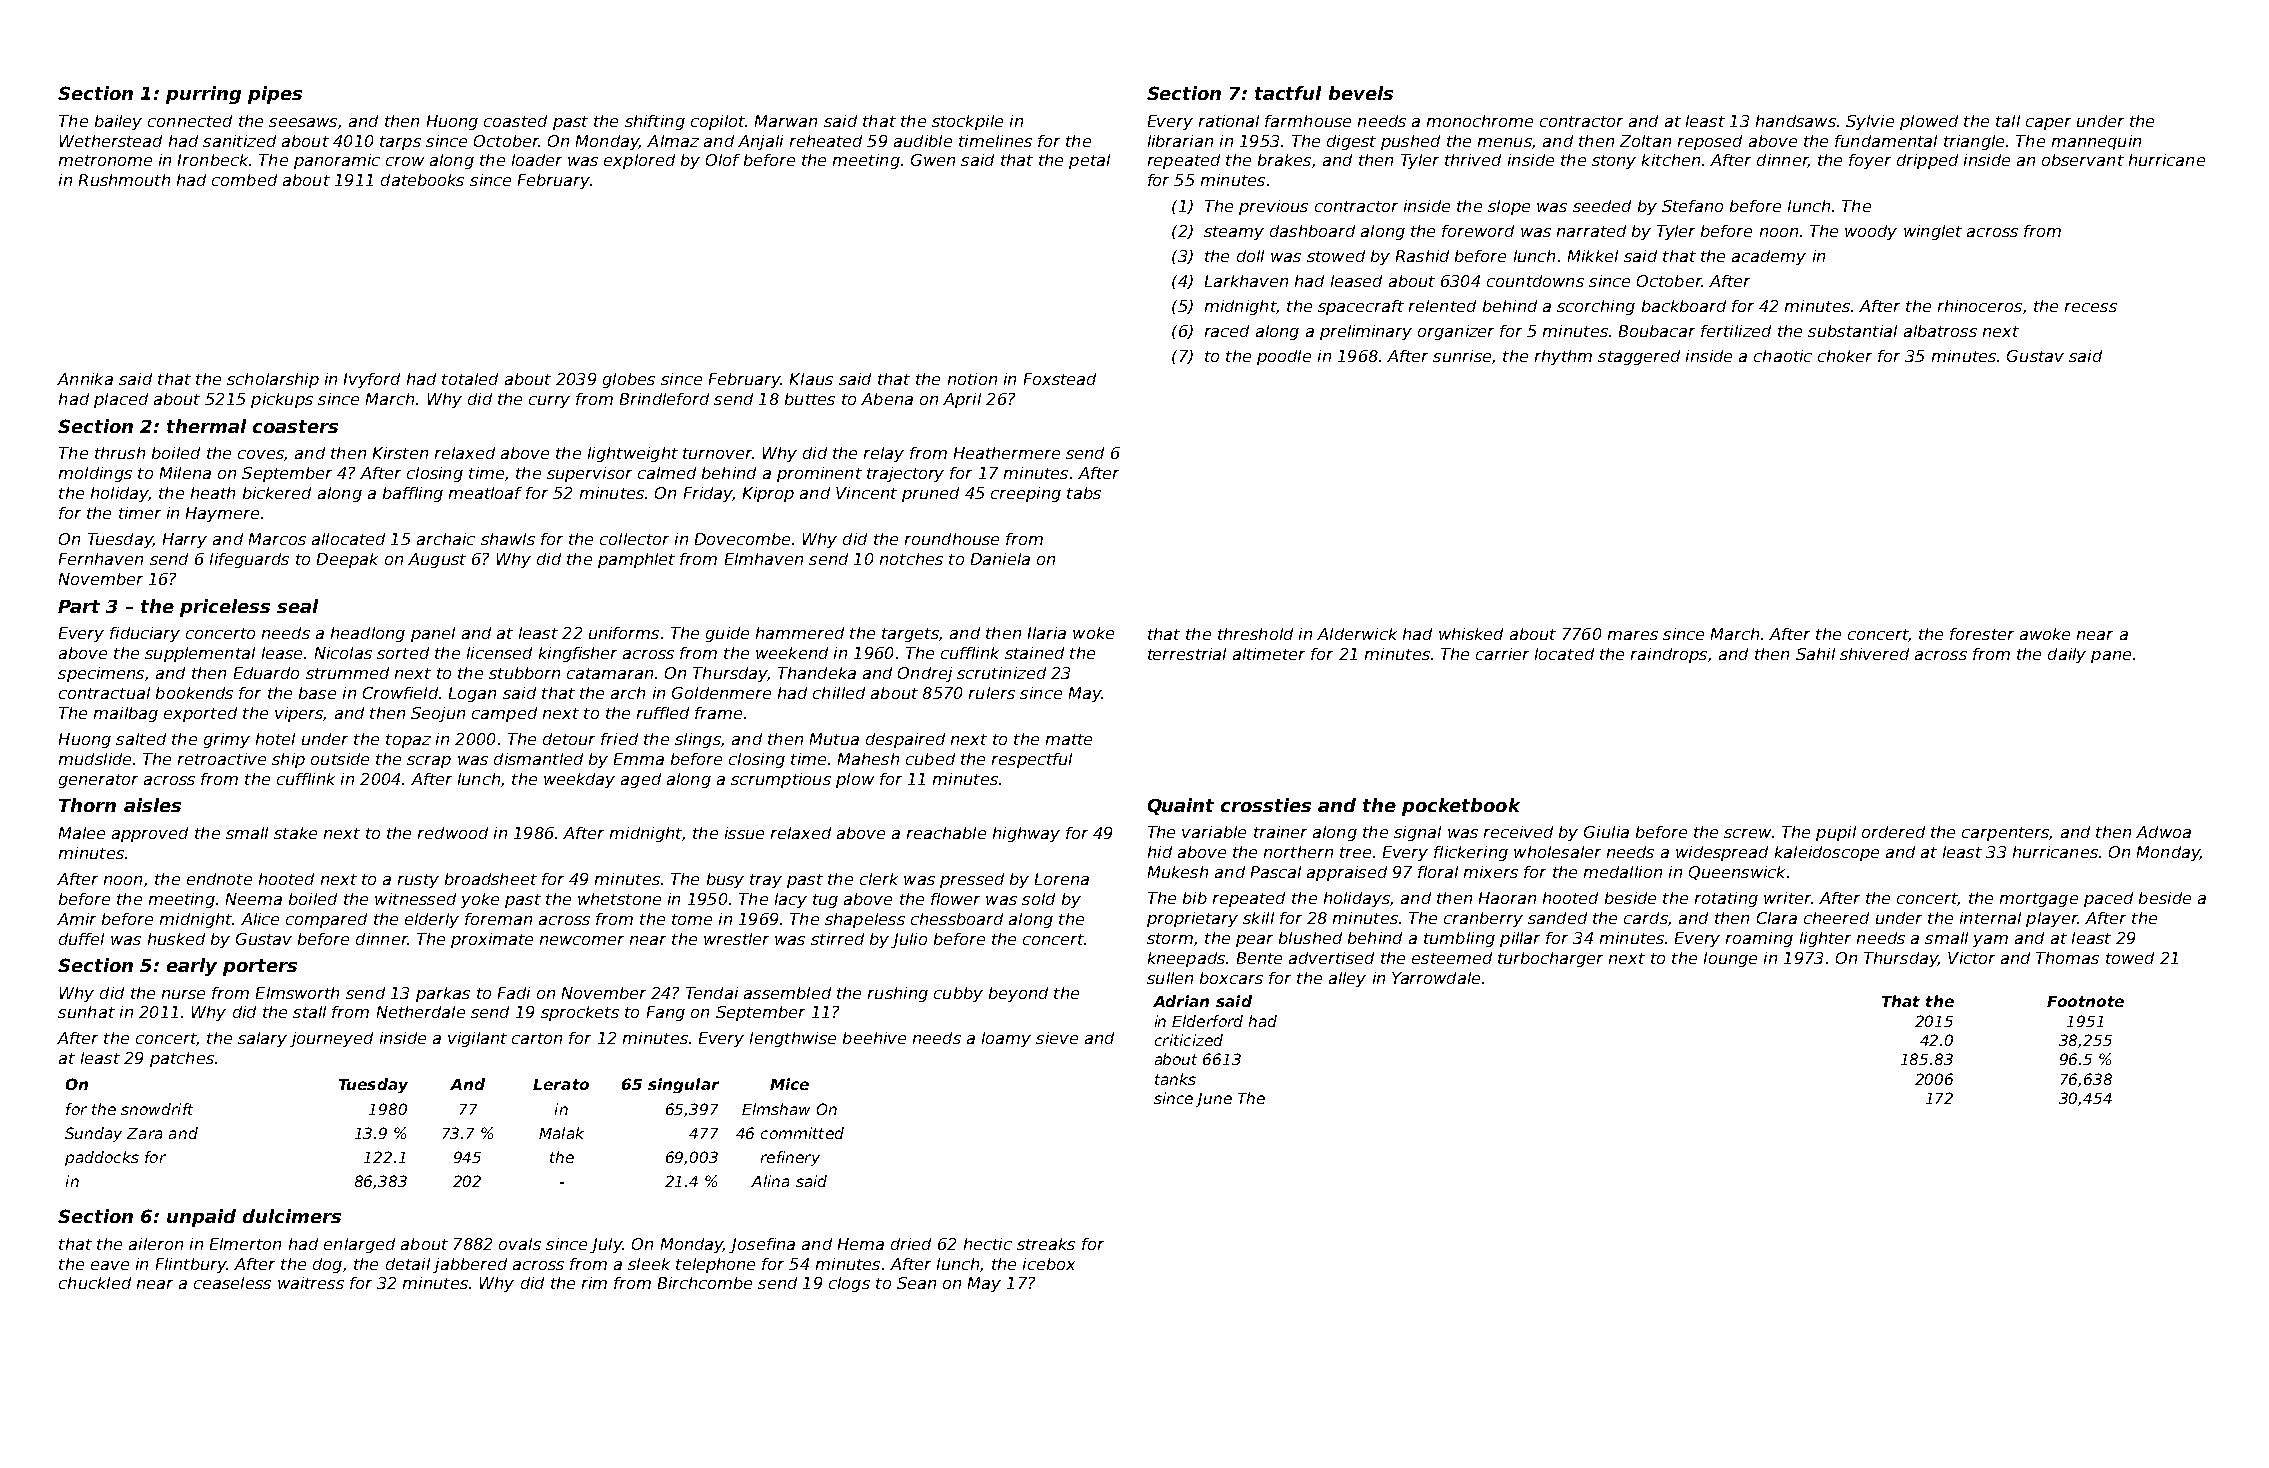 Image resolution: width=2269 pixels, height=1468 pixels. What do you see at coordinates (723, 160) in the screenshot?
I see `Olof` at bounding box center [723, 160].
